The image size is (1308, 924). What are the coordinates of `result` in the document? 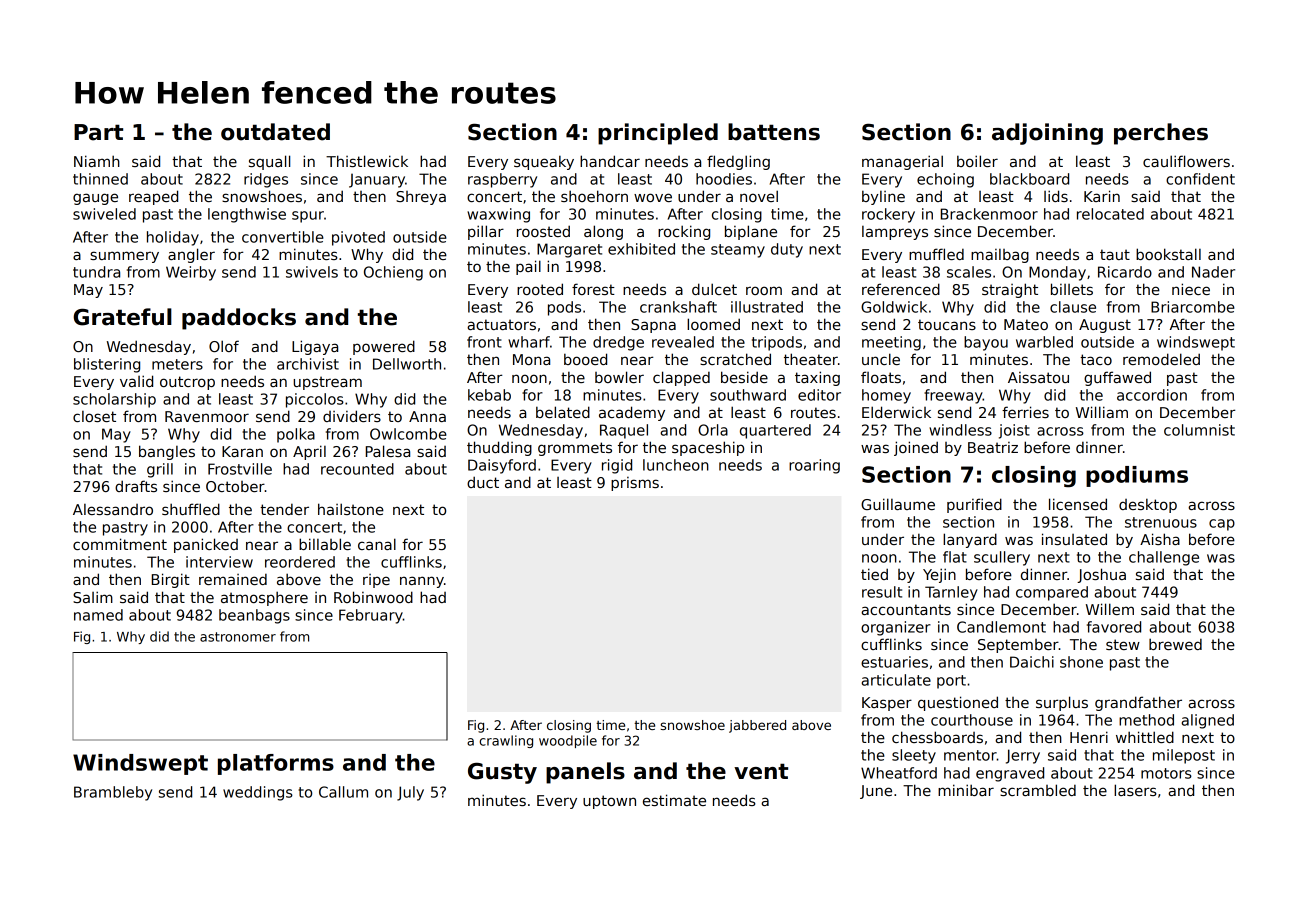 It's located at (882, 592).
